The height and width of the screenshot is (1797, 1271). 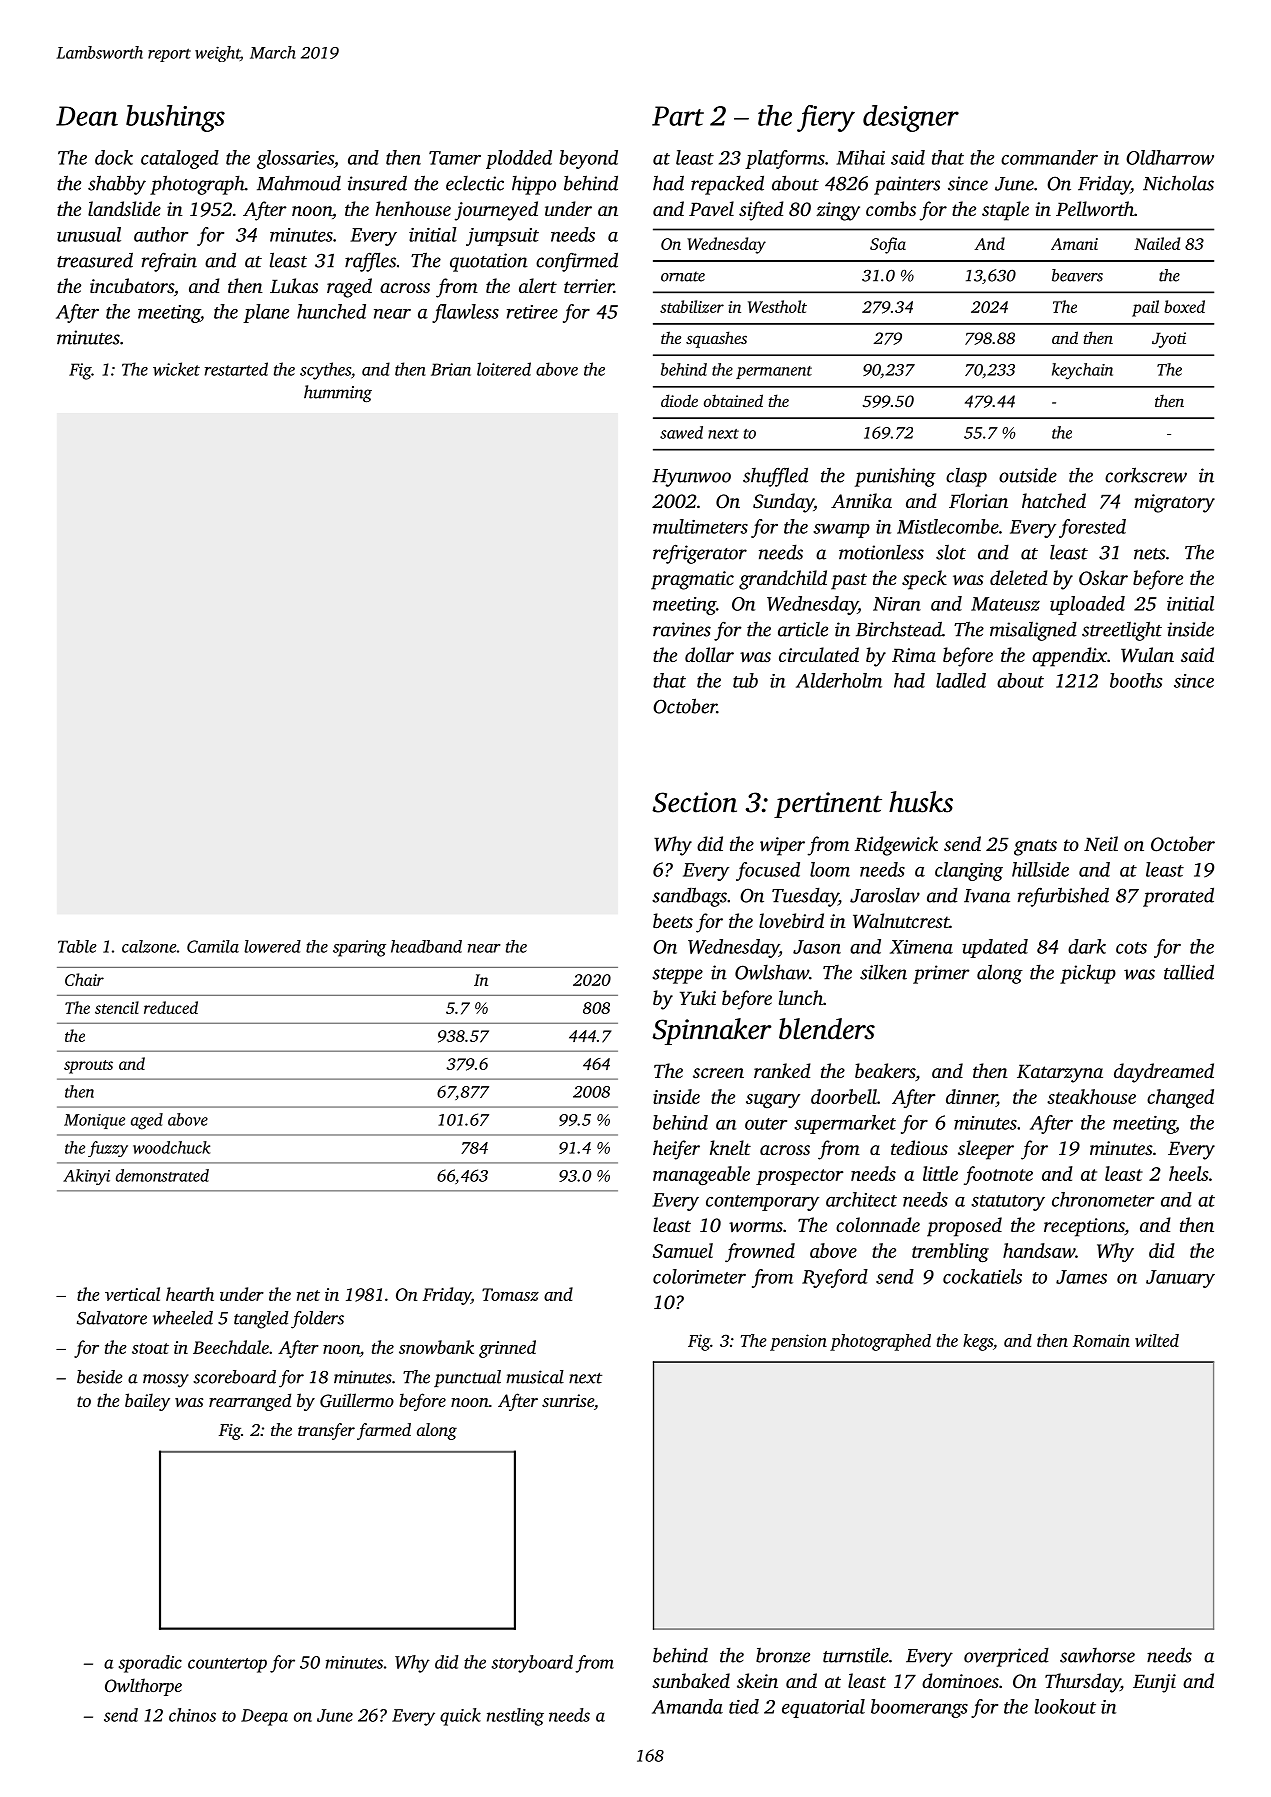 I want to click on statutory, so click(x=1008, y=1203).
